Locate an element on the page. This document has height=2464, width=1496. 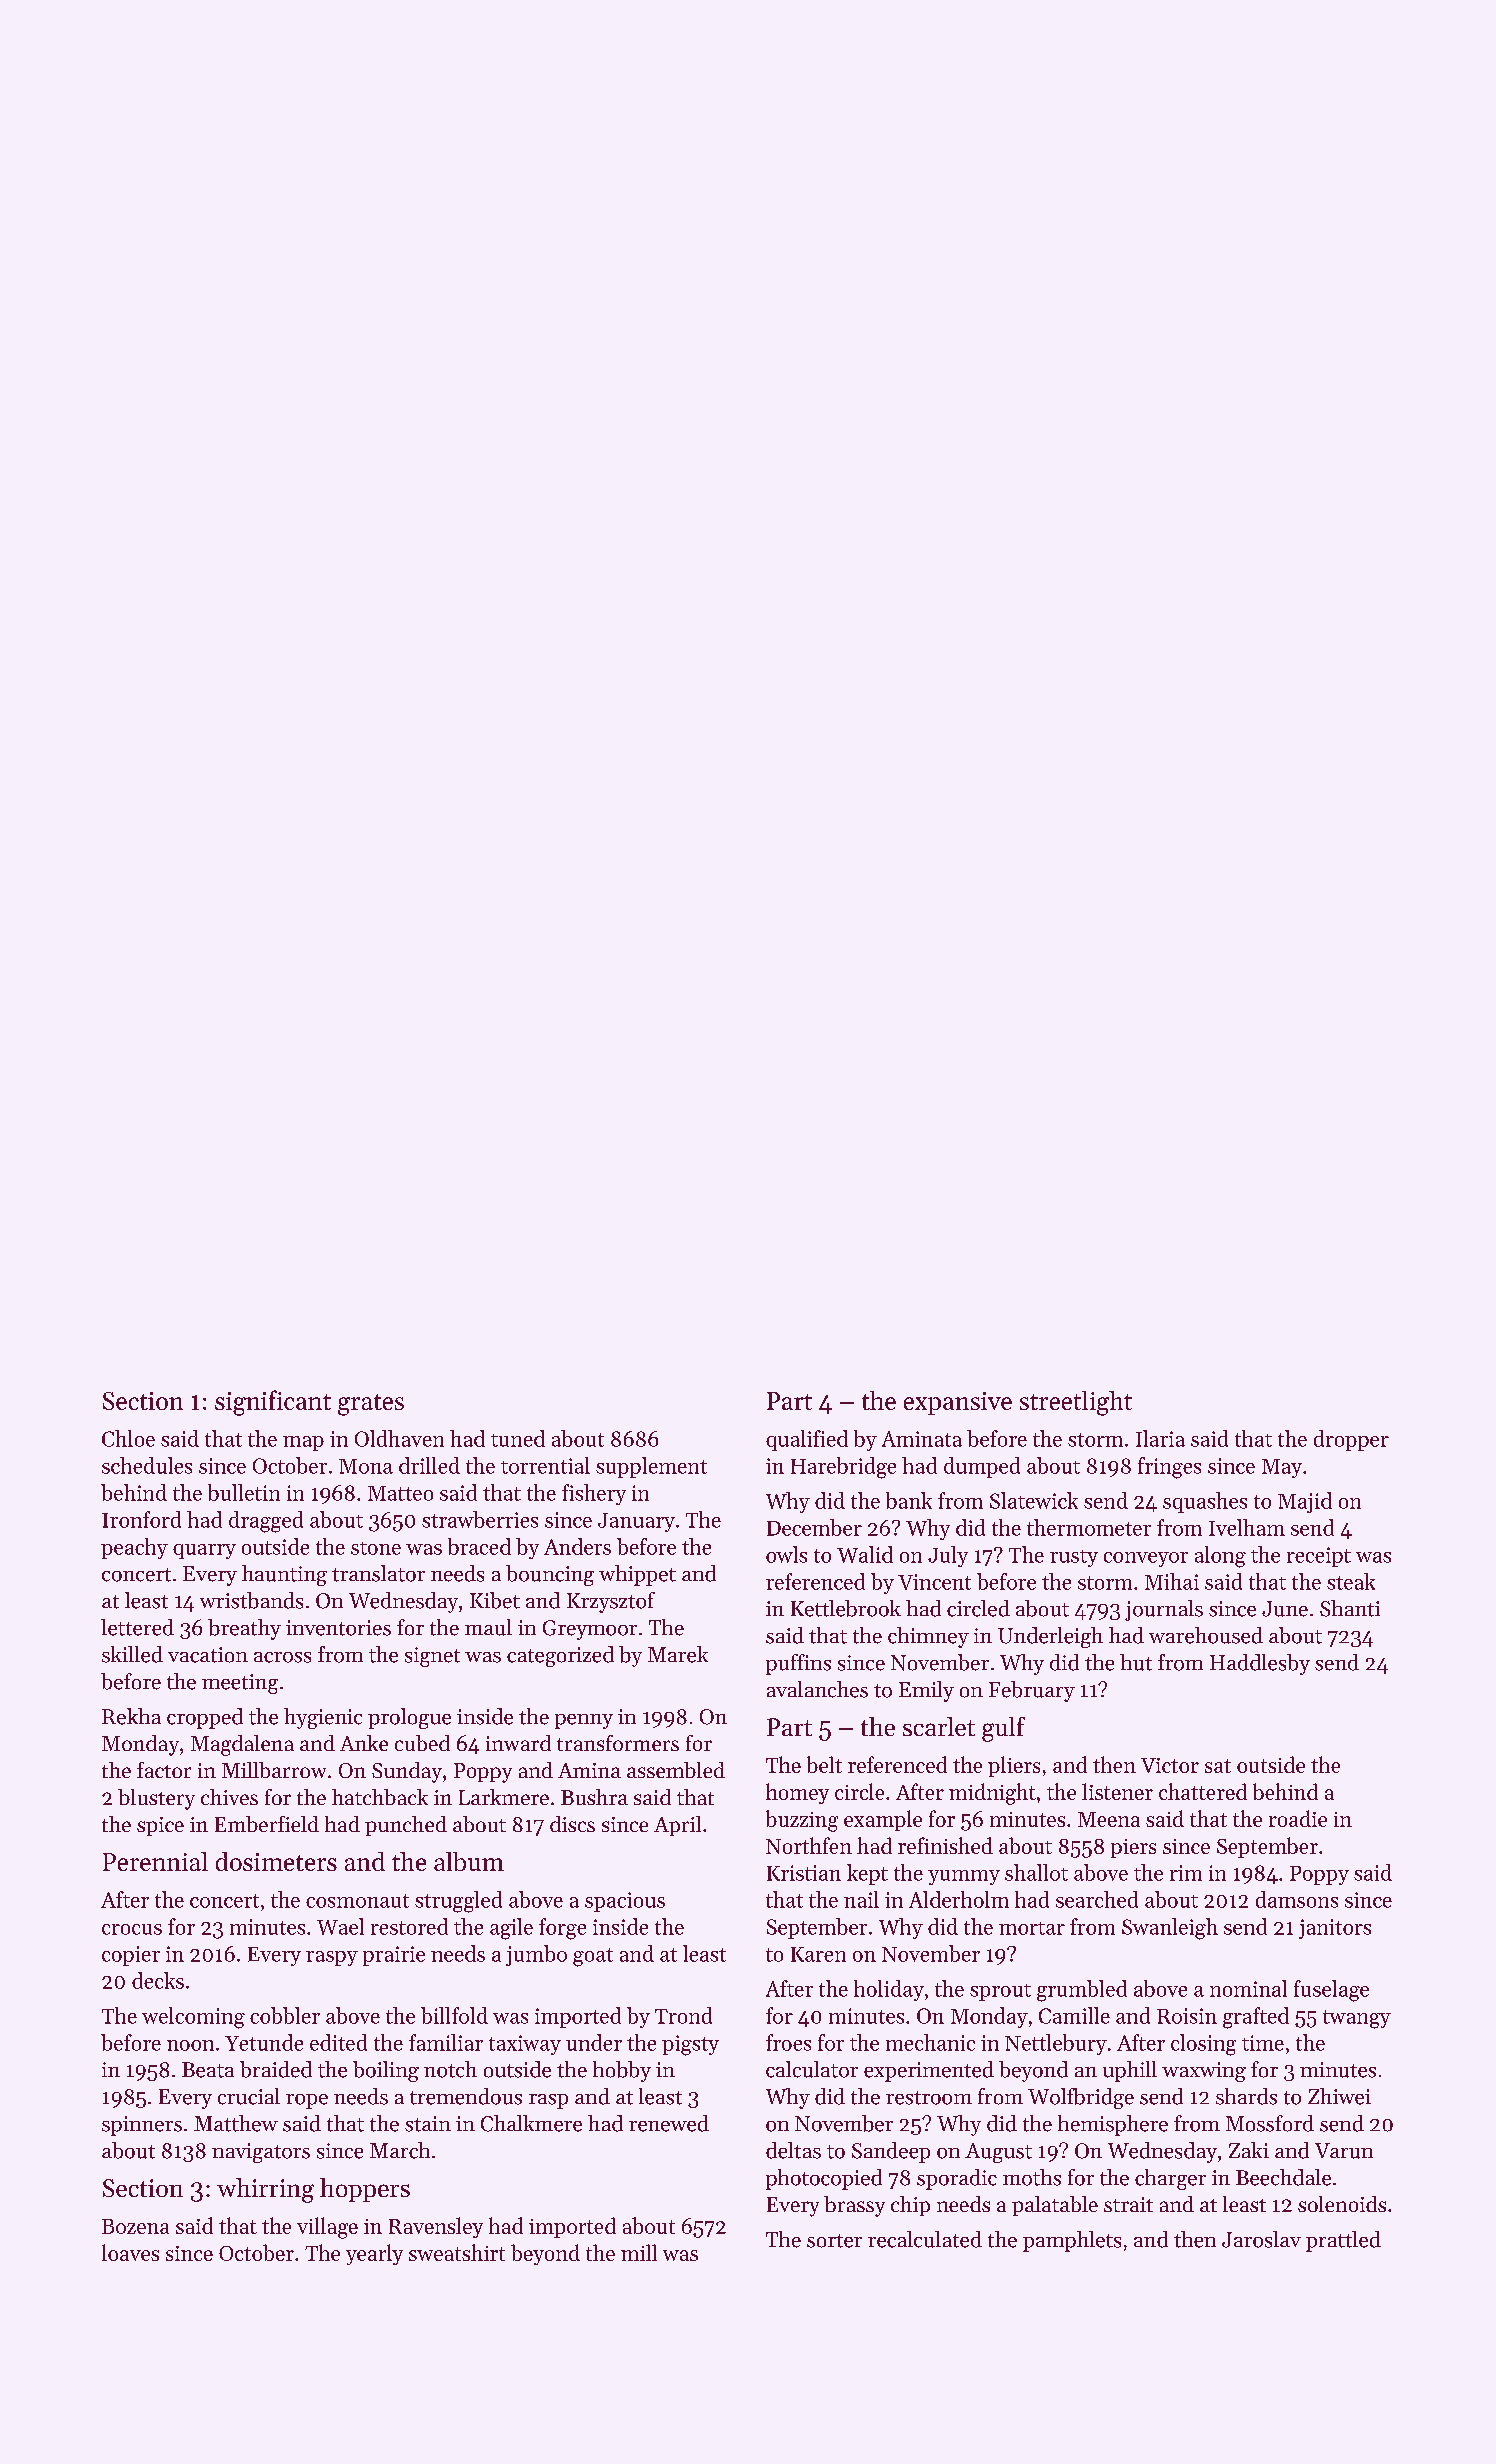
inventories is located at coordinates (338, 1628).
